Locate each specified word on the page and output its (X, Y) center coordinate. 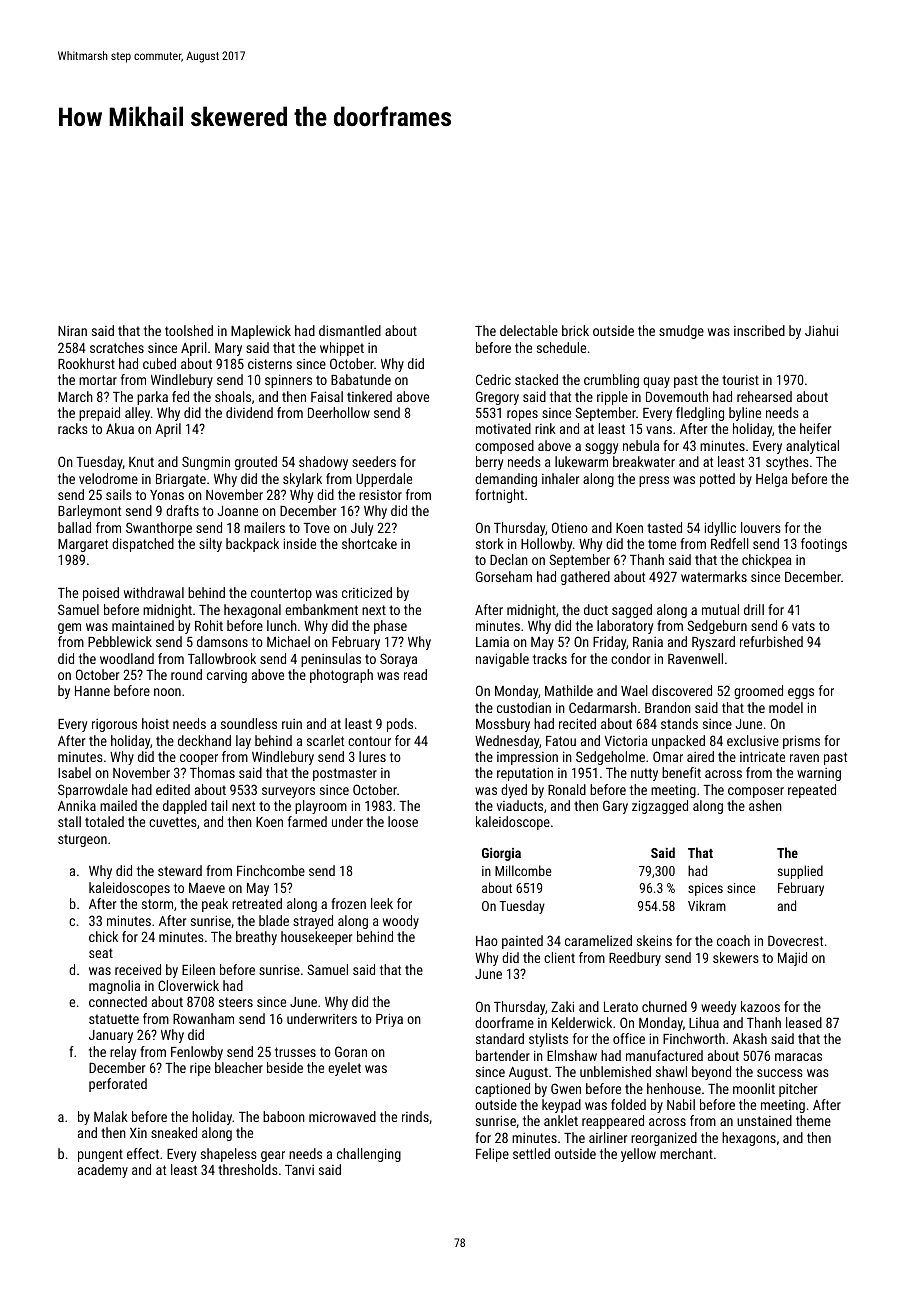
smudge (681, 332)
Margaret (83, 545)
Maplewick (261, 332)
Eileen (198, 969)
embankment (321, 609)
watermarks (714, 576)
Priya (389, 1020)
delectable (529, 330)
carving (227, 676)
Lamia (492, 642)
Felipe (492, 1155)
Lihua (704, 1022)
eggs (801, 693)
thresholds (248, 1169)
